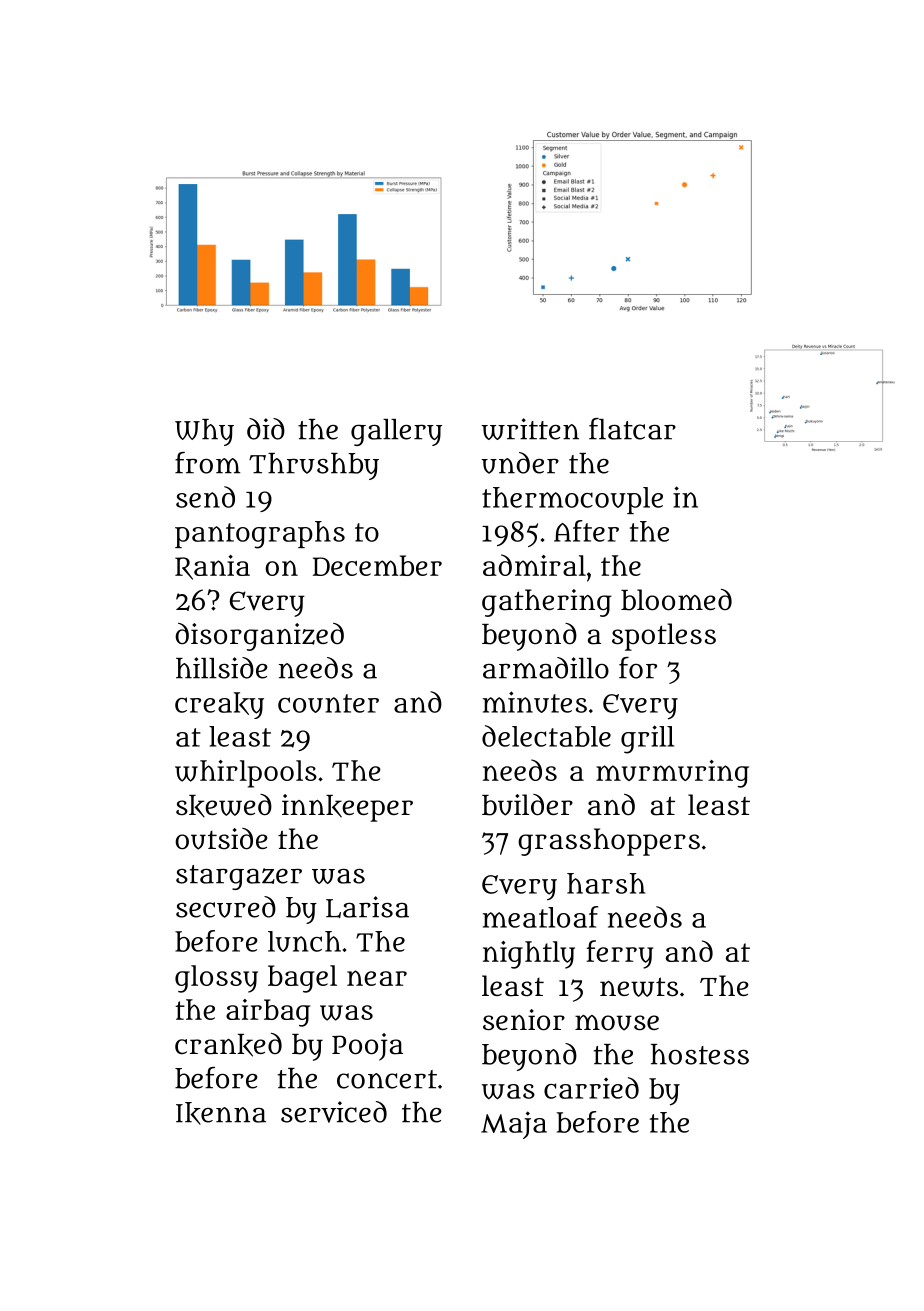  What do you see at coordinates (266, 429) in the screenshot?
I see `did` at bounding box center [266, 429].
